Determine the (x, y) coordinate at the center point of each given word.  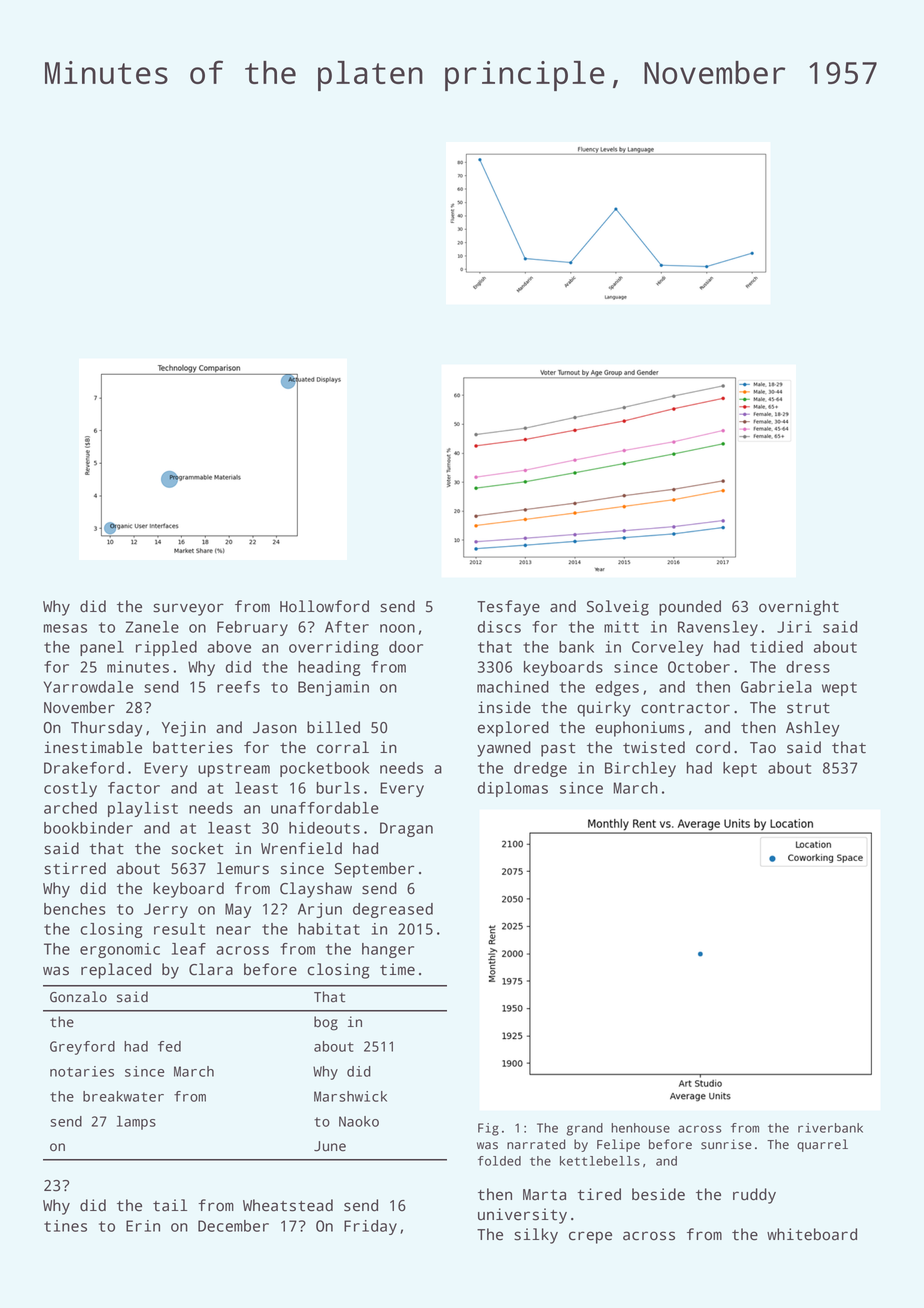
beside (658, 1194)
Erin (143, 1226)
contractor (685, 708)
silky (536, 1236)
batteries (193, 747)
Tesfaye (508, 608)
